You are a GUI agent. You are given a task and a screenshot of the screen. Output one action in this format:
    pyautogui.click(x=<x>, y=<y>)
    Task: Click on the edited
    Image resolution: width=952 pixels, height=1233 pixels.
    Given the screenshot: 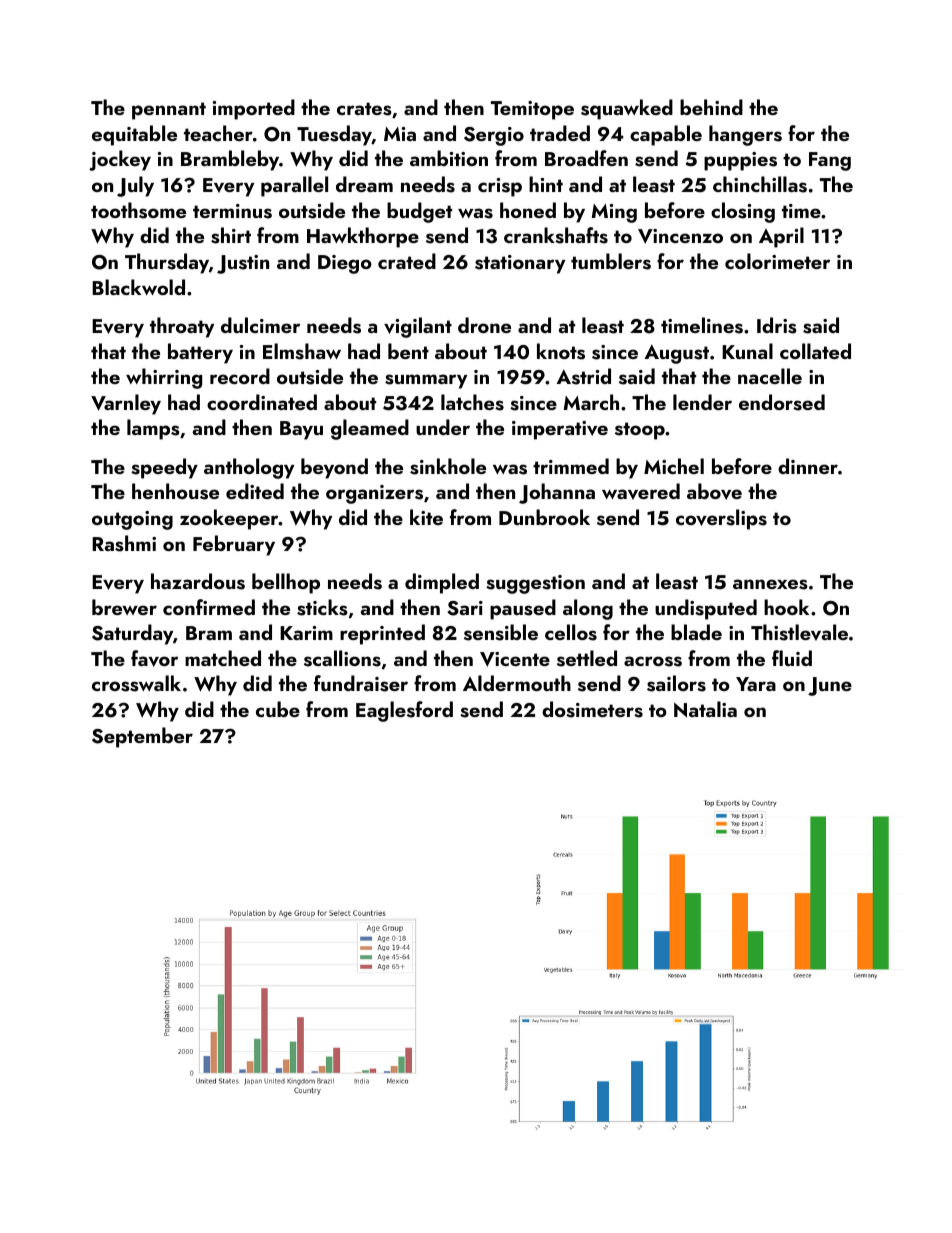 What is the action you would take?
    pyautogui.click(x=255, y=491)
